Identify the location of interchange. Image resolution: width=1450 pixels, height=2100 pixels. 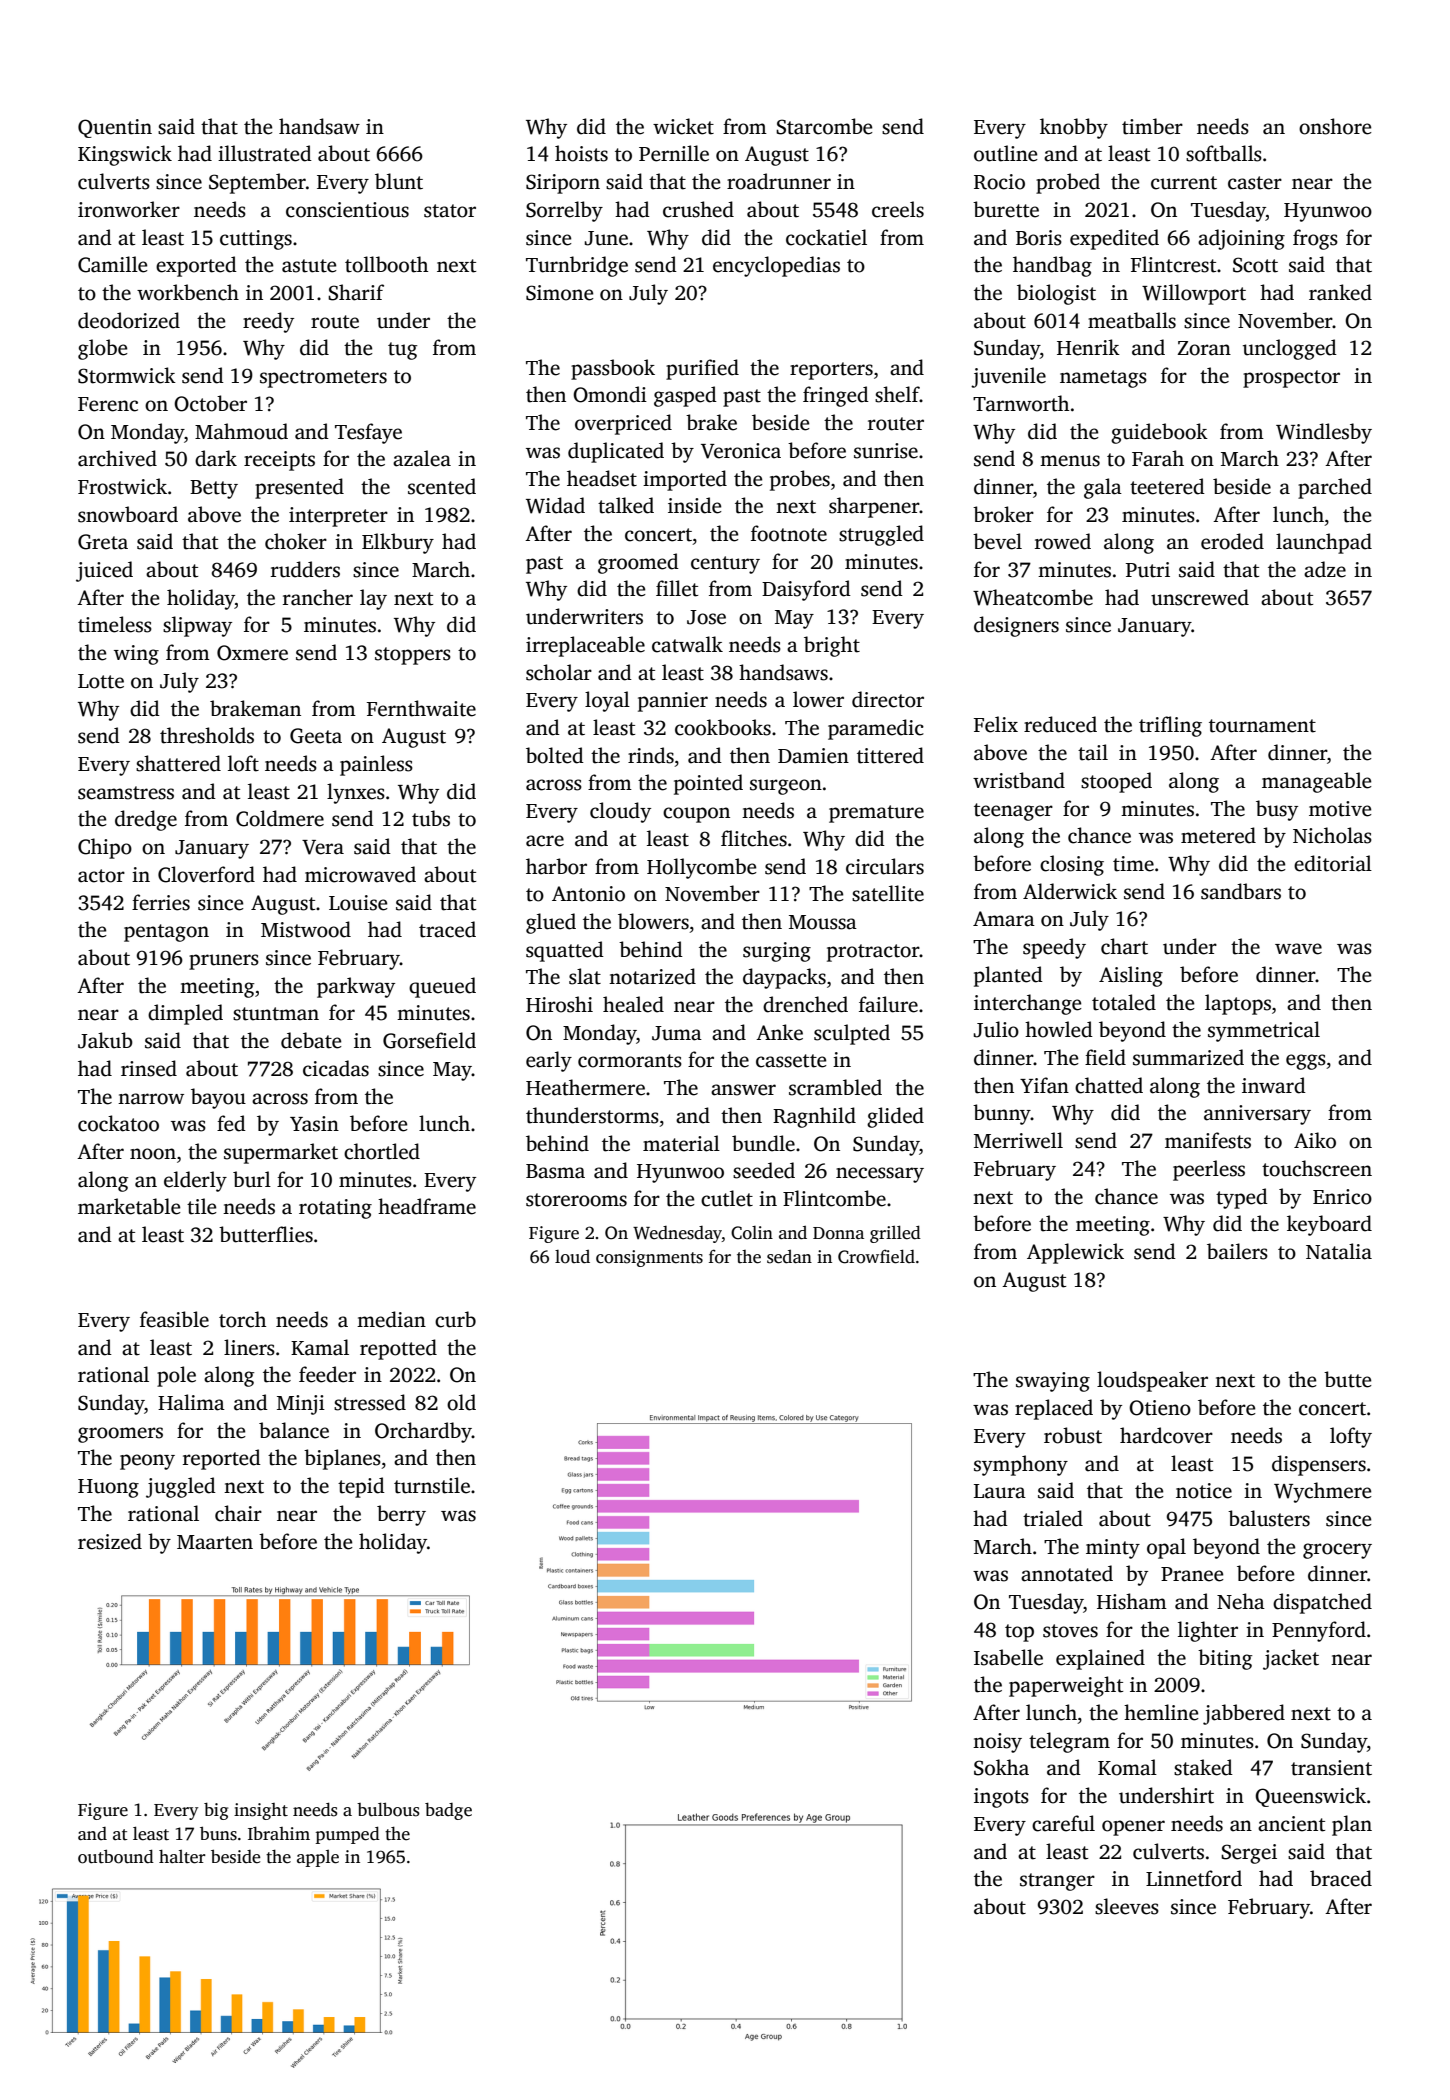
(1028, 1004).
